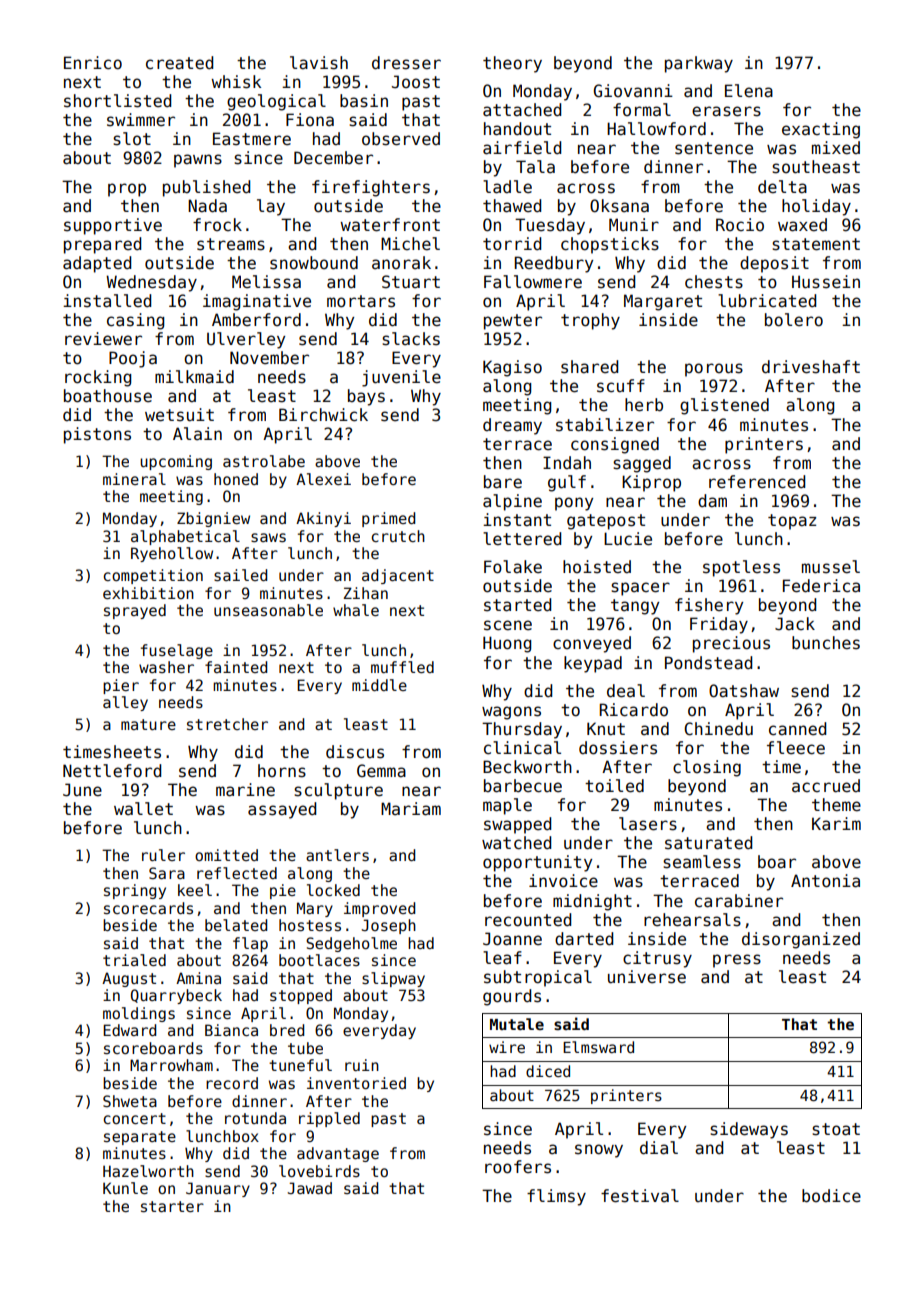  Describe the element at coordinates (135, 611) in the document. I see `sprayed` at that location.
